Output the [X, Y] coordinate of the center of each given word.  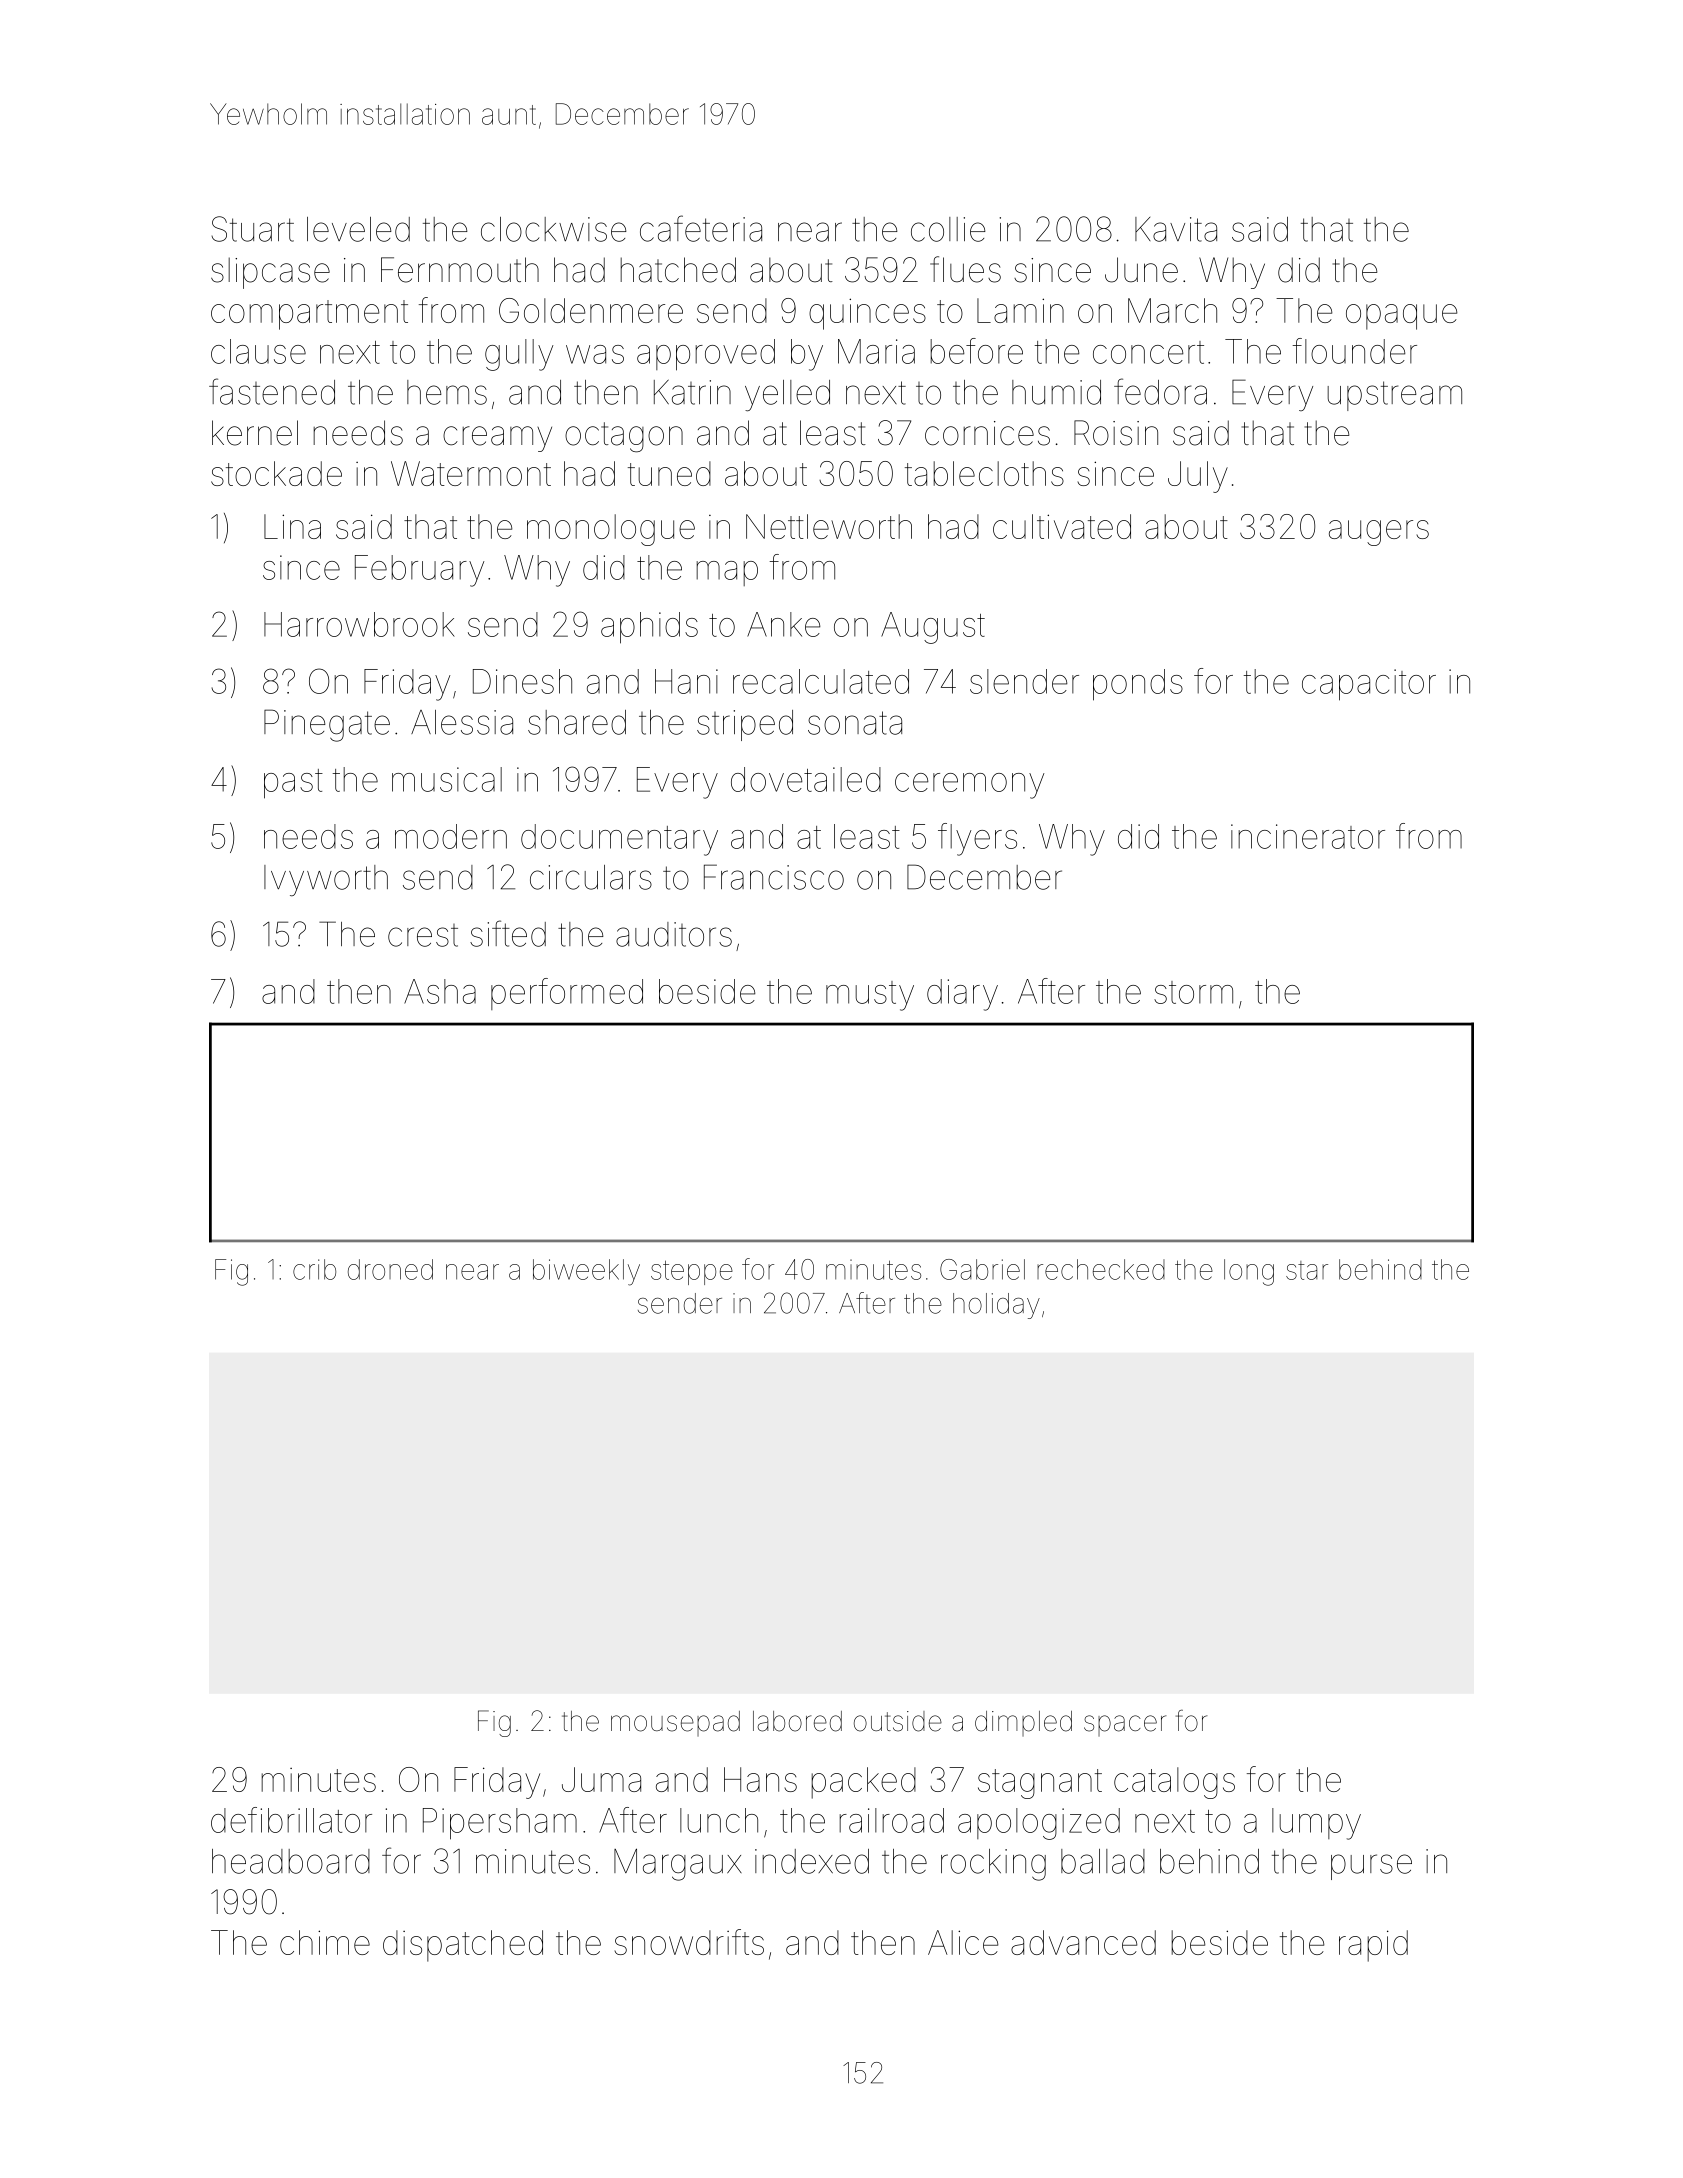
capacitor [1369, 685]
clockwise [554, 229]
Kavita [1176, 229]
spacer [1125, 1725]
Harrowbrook [359, 624]
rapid [1373, 1946]
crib [314, 1269]
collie [948, 229]
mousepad [675, 1723]
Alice [963, 1942]
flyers [977, 839]
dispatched [463, 1946]
